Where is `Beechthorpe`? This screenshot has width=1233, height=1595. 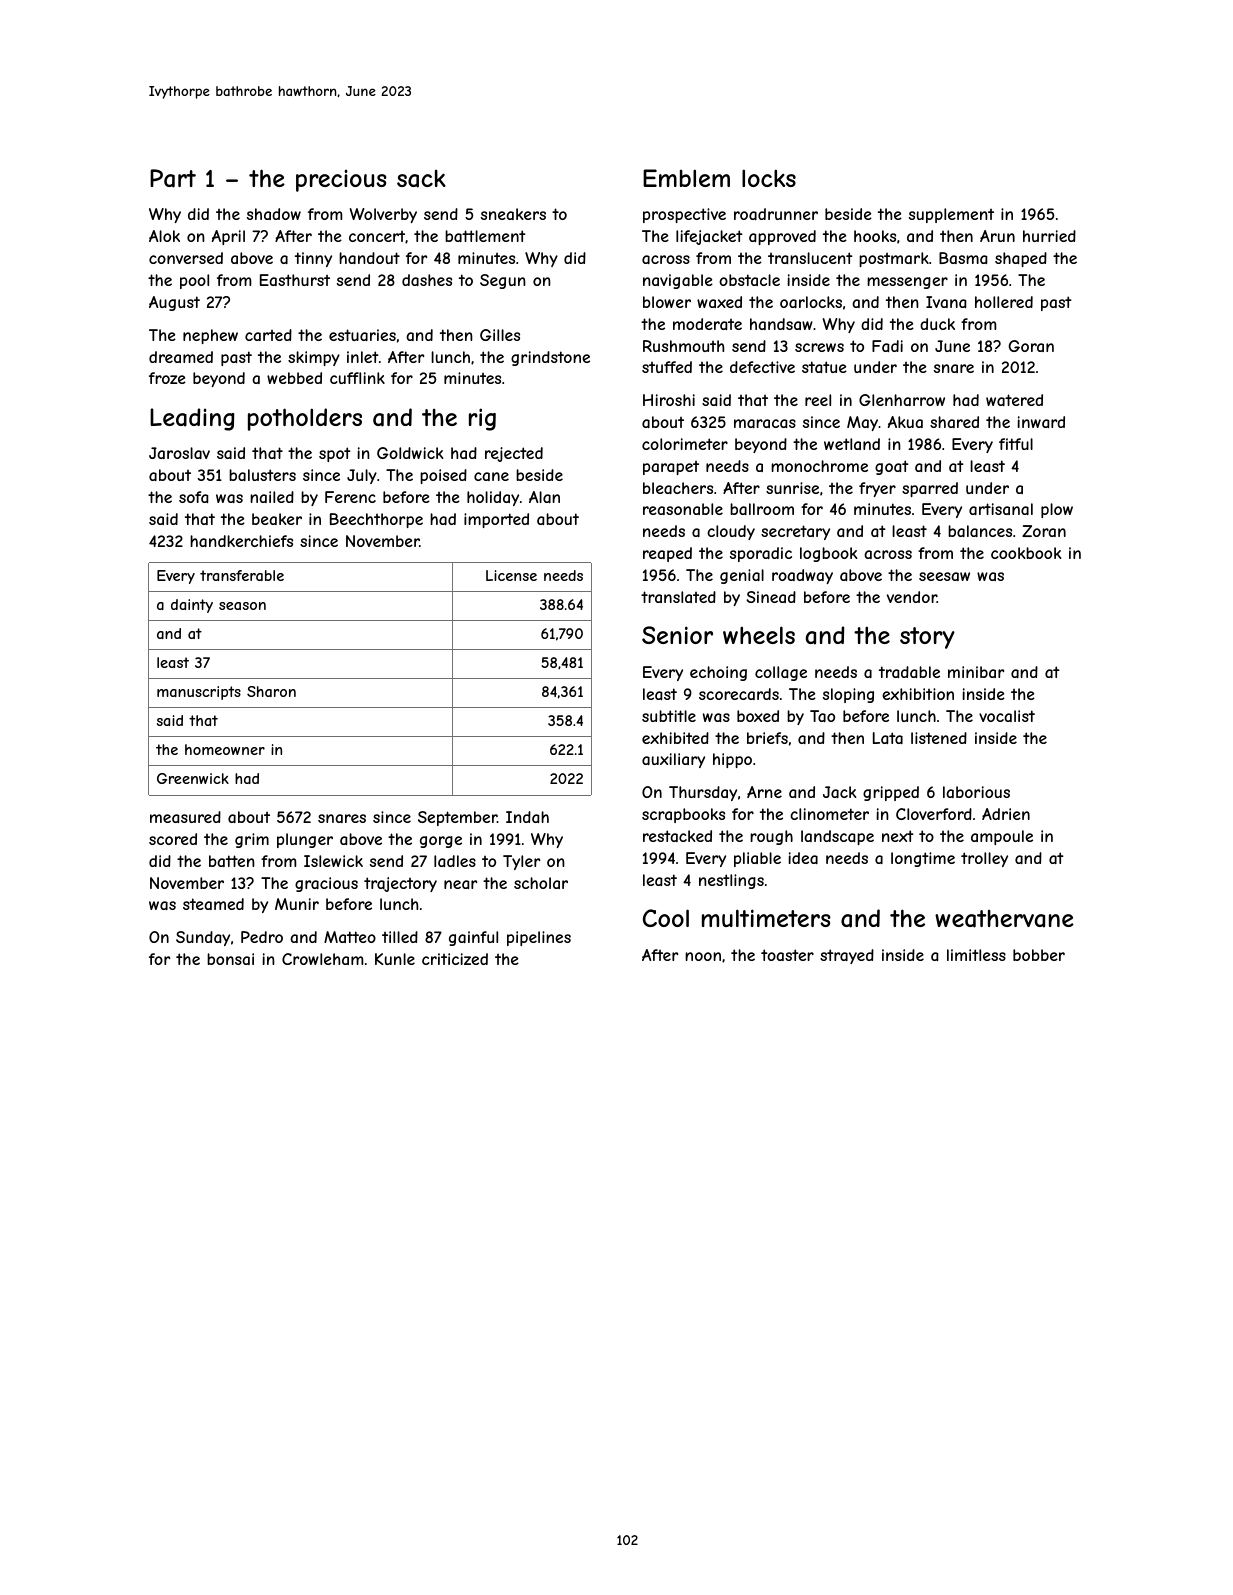 Beechthorpe is located at coordinates (376, 520).
